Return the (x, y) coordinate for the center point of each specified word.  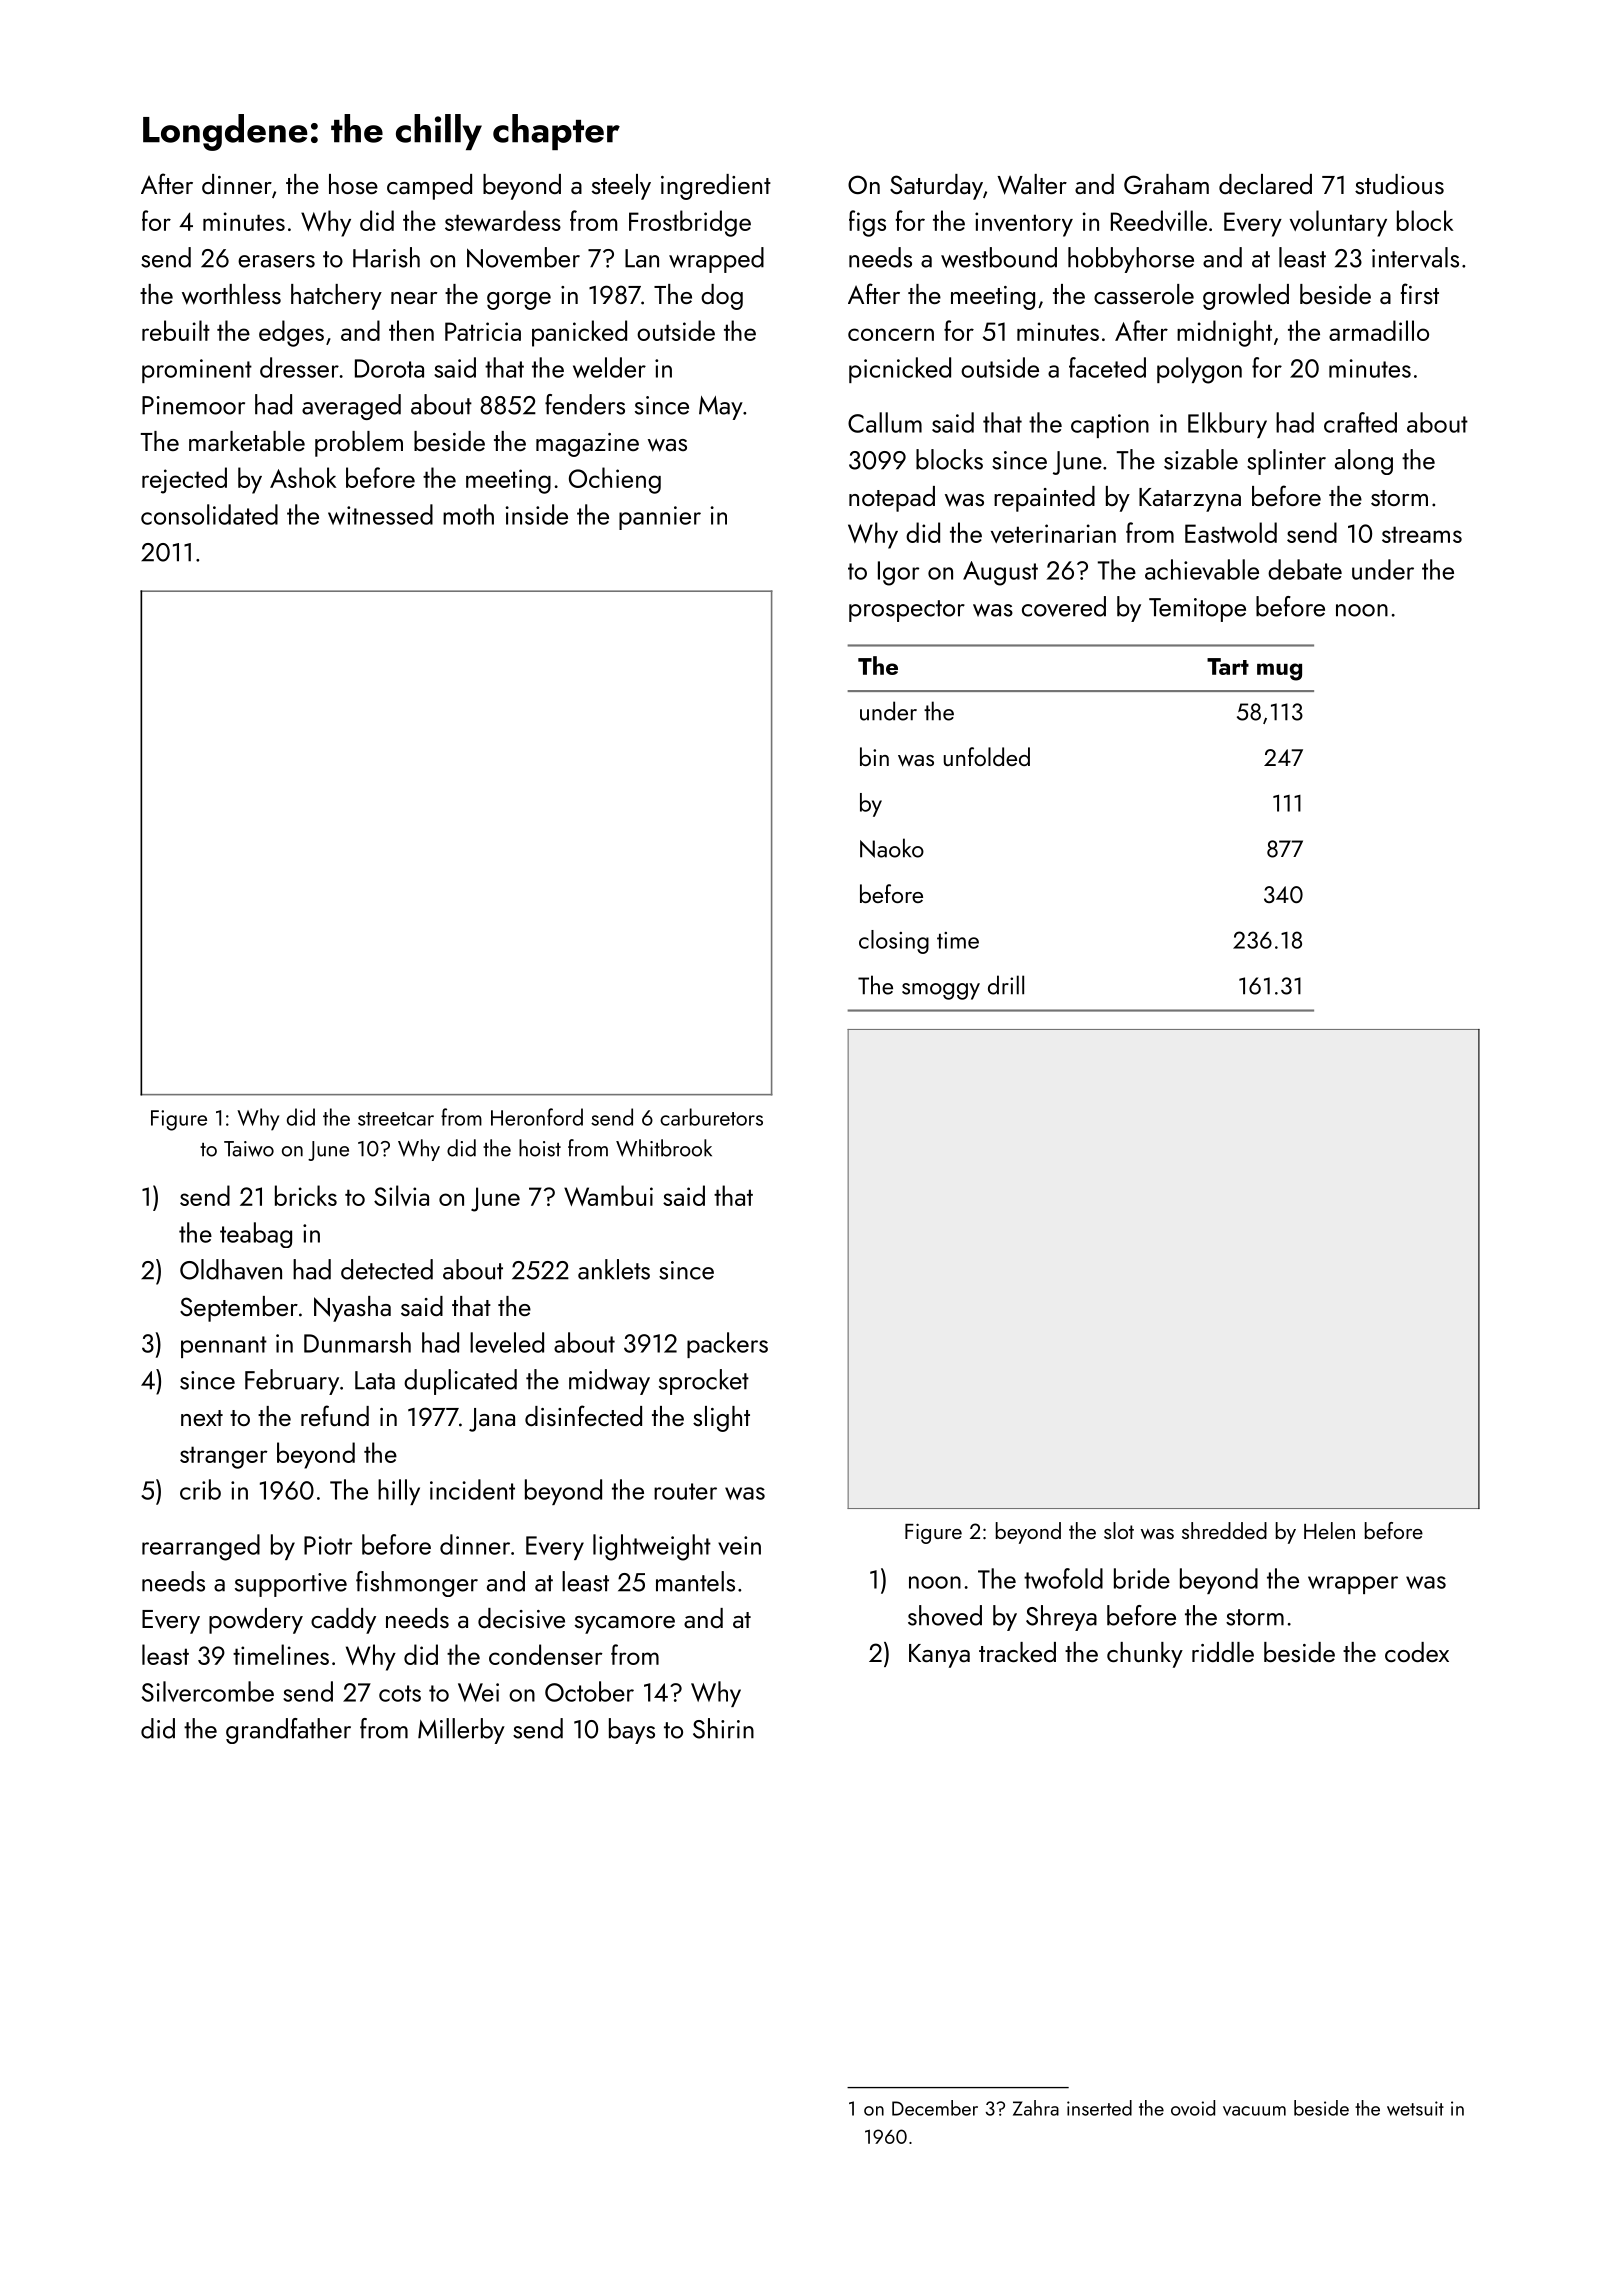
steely (621, 187)
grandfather (288, 1731)
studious (1399, 184)
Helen (1329, 1530)
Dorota (389, 368)
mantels (695, 1581)
